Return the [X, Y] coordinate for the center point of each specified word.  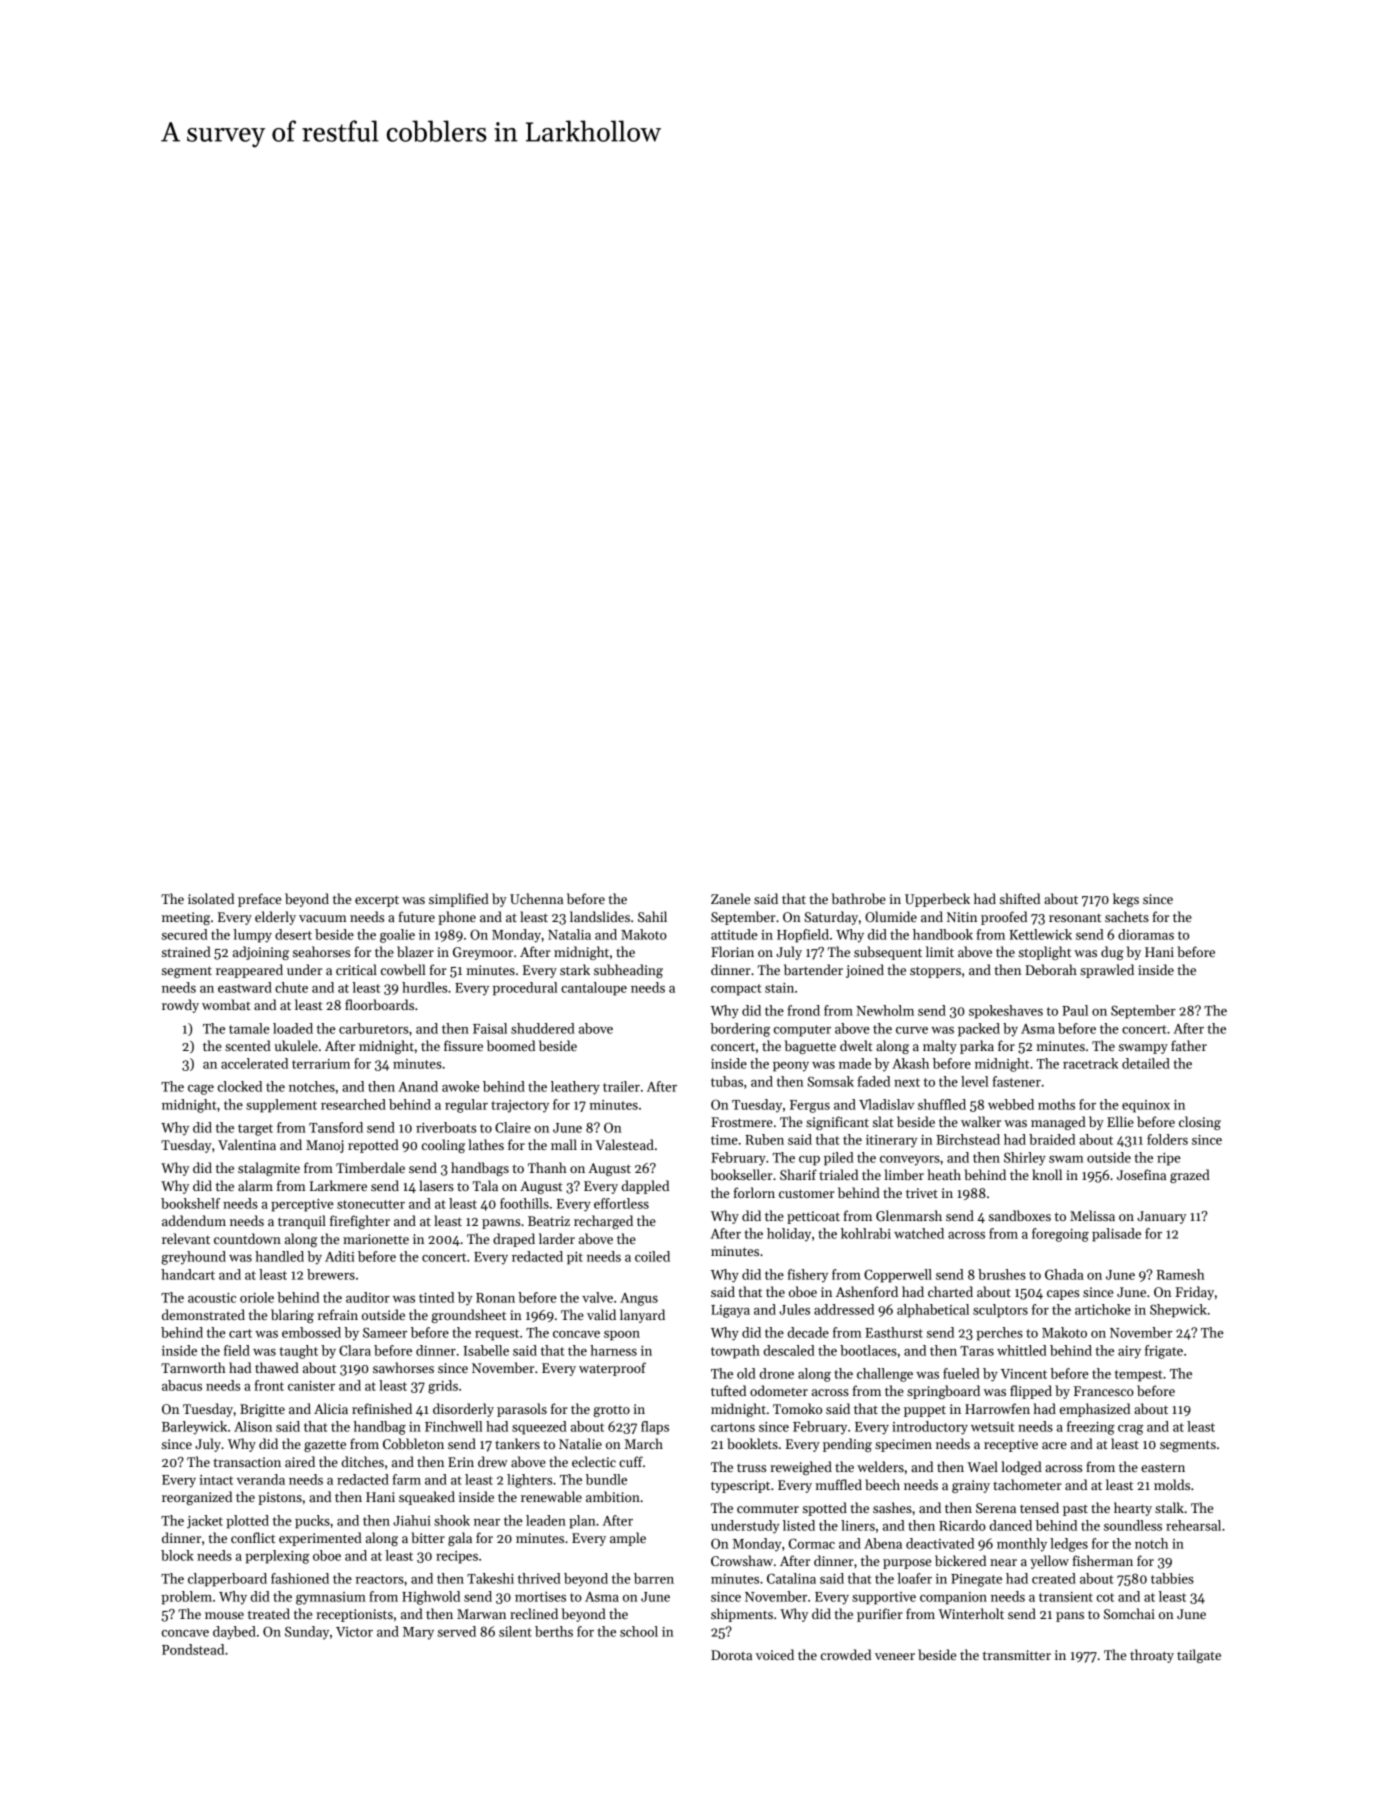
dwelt [856, 1045]
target [255, 1130]
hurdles [424, 987]
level [974, 1081]
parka [977, 1047]
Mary [418, 1633]
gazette [325, 1446]
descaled [789, 1350]
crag [1131, 1430]
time [724, 1140]
